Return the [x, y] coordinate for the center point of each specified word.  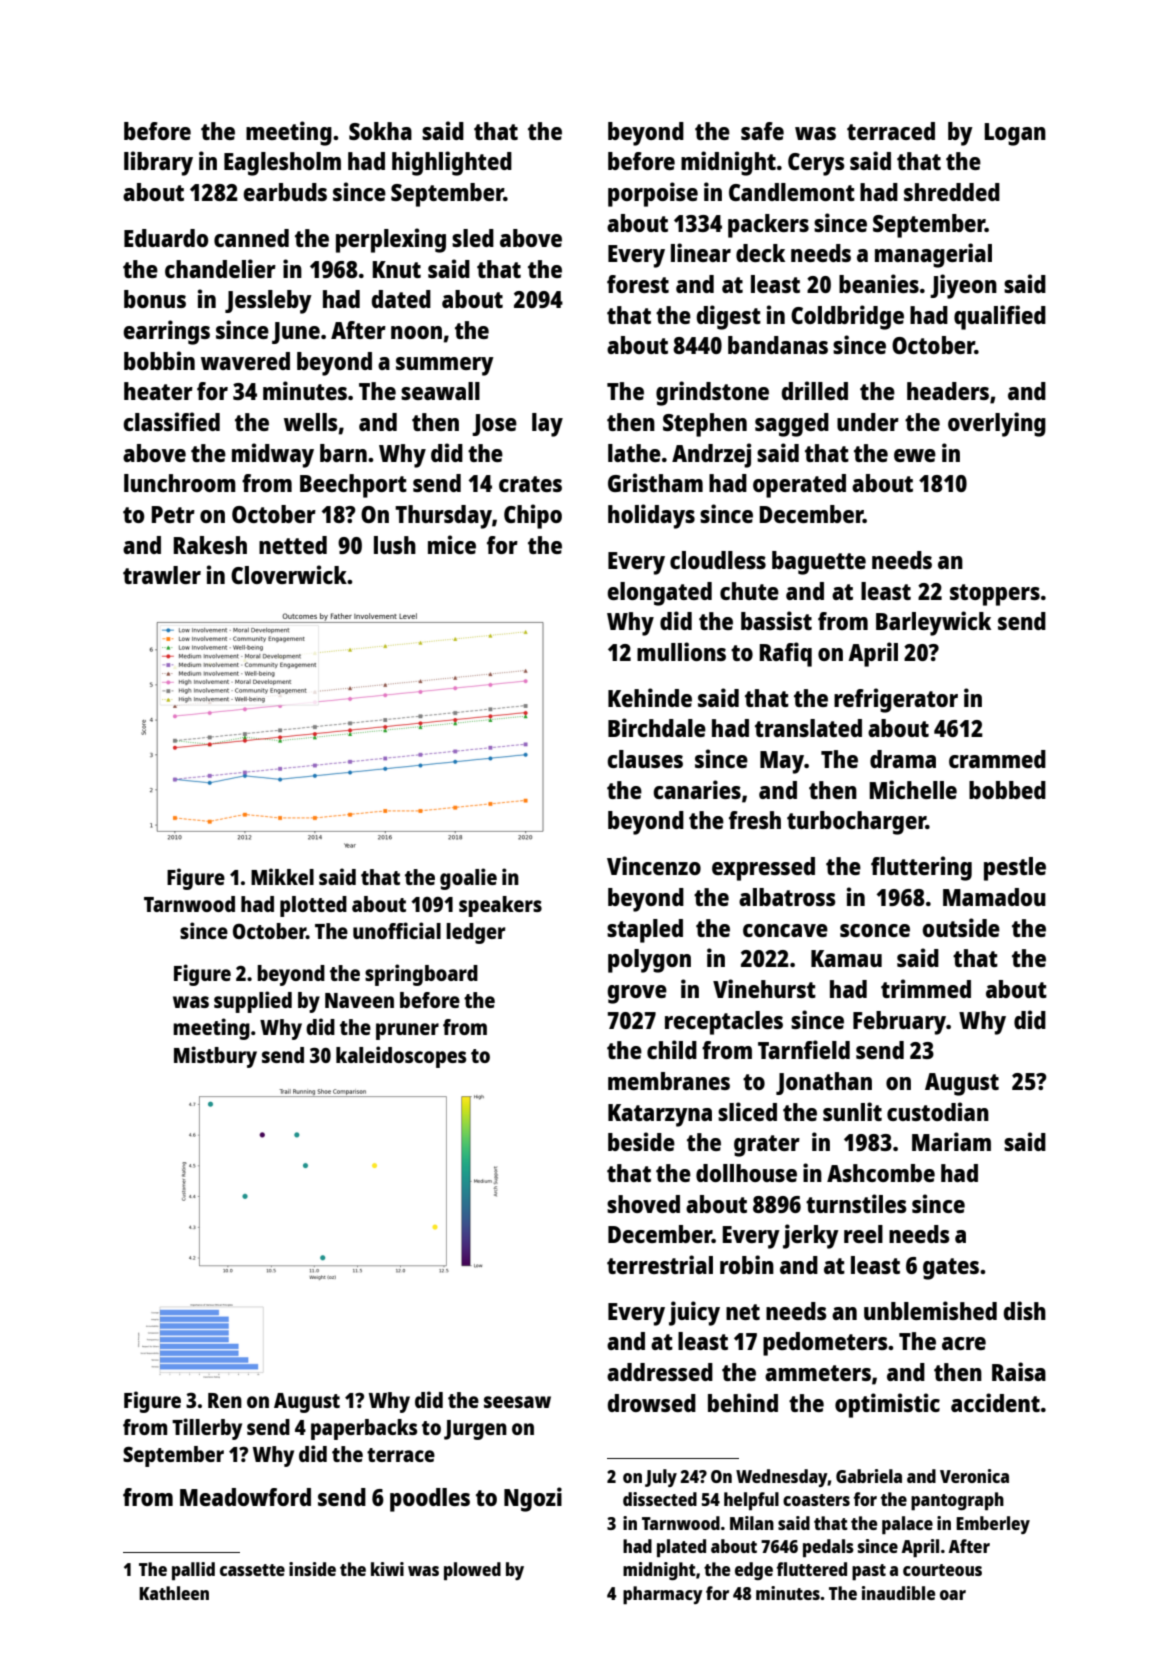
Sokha [380, 131]
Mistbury [215, 1057]
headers [948, 391]
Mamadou [994, 897]
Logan [1015, 134]
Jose [494, 425]
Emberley [993, 1525]
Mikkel [282, 876]
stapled [645, 931]
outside [961, 927]
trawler [162, 575]
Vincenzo [654, 865]
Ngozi [533, 1499]
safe [762, 131]
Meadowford [245, 1497]
